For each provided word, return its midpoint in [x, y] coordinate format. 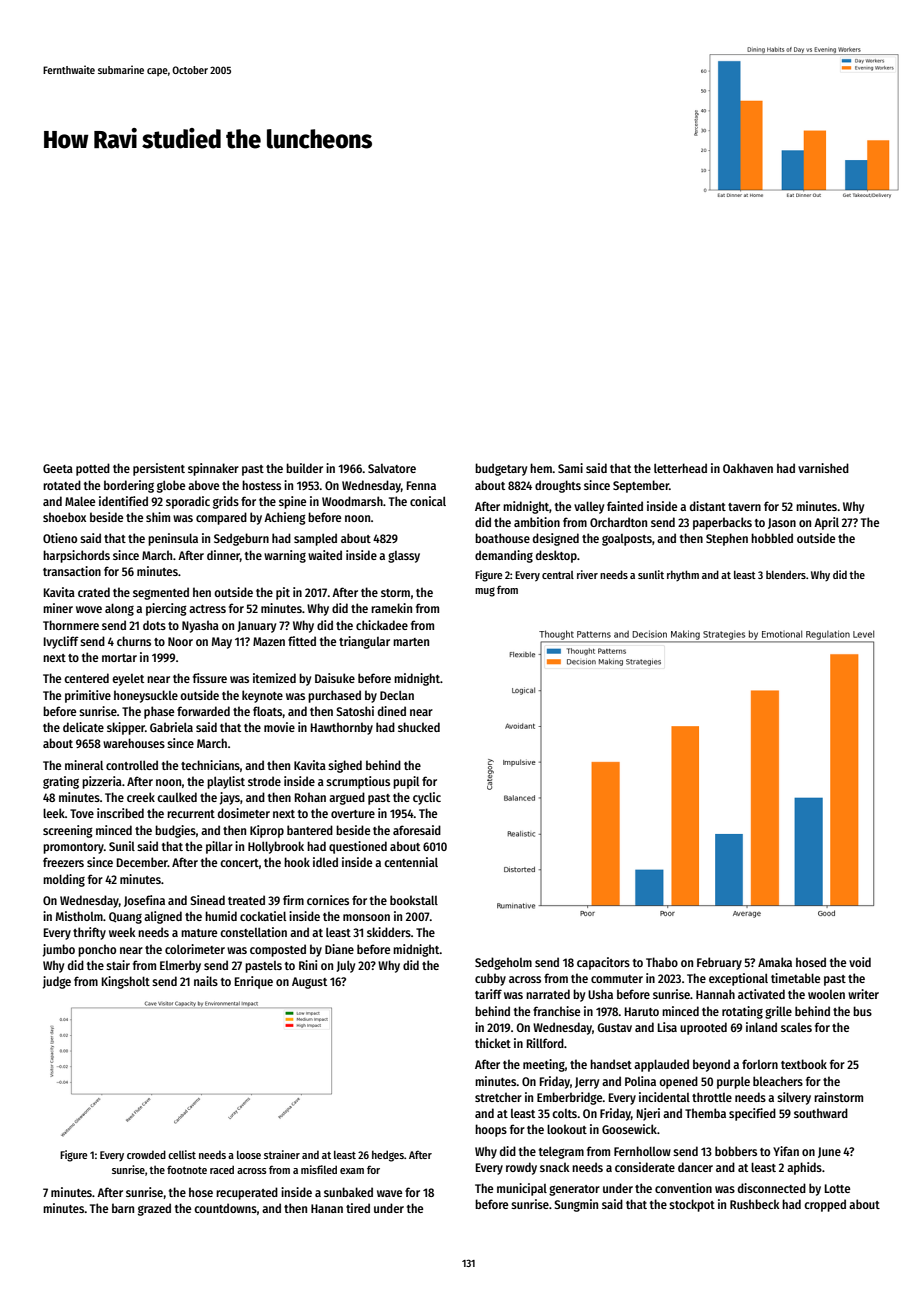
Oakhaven [748, 468]
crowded [146, 1154]
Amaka [775, 962]
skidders [389, 932]
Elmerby [180, 966]
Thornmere [71, 625]
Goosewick [629, 1129]
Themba [705, 1113]
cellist [182, 1154]
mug [485, 592]
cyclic [427, 798]
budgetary [501, 469]
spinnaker [213, 469]
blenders [786, 574]
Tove [82, 813]
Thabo [662, 962]
